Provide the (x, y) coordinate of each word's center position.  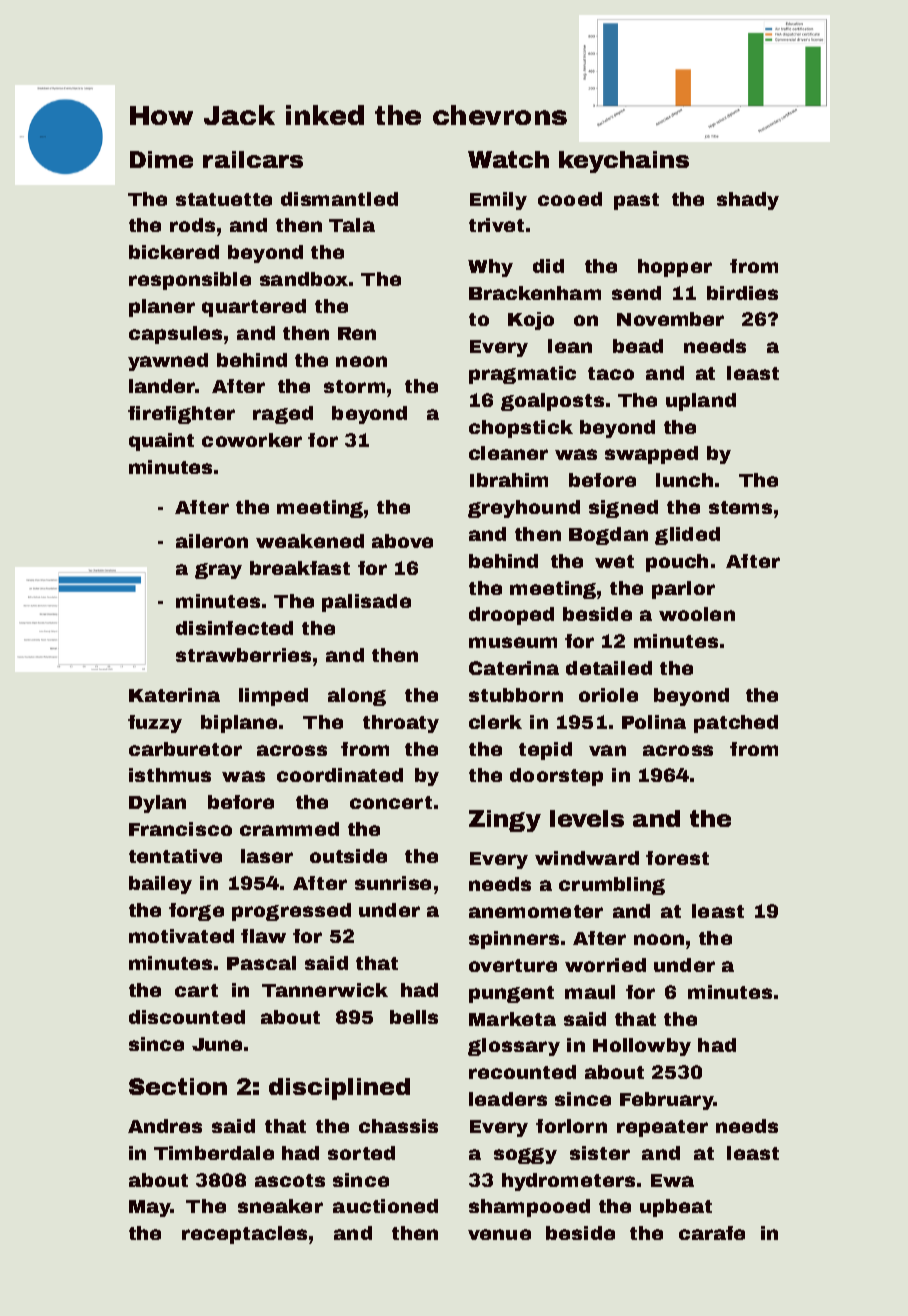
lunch (684, 480)
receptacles (244, 1235)
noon (659, 939)
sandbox (304, 279)
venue (499, 1234)
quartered (254, 308)
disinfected (234, 628)
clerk (495, 722)
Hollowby (642, 1047)
